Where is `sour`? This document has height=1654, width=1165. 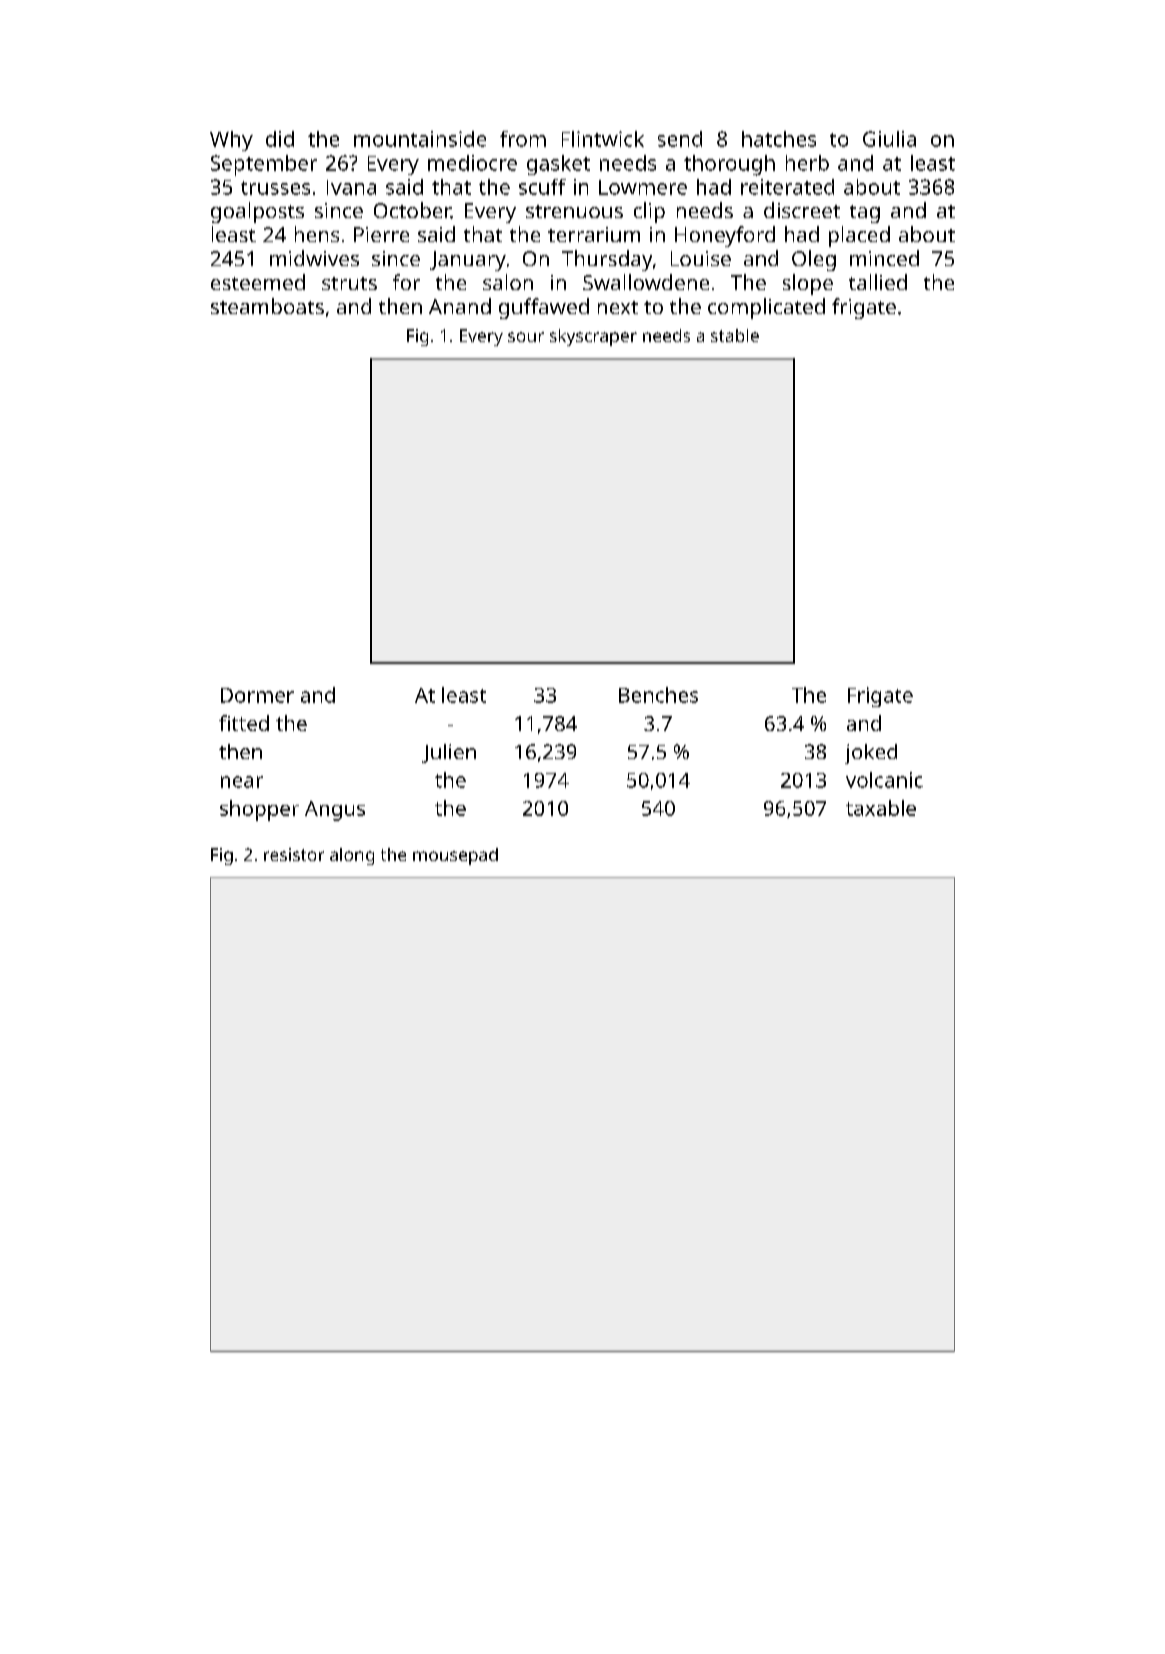
sour is located at coordinates (526, 337).
